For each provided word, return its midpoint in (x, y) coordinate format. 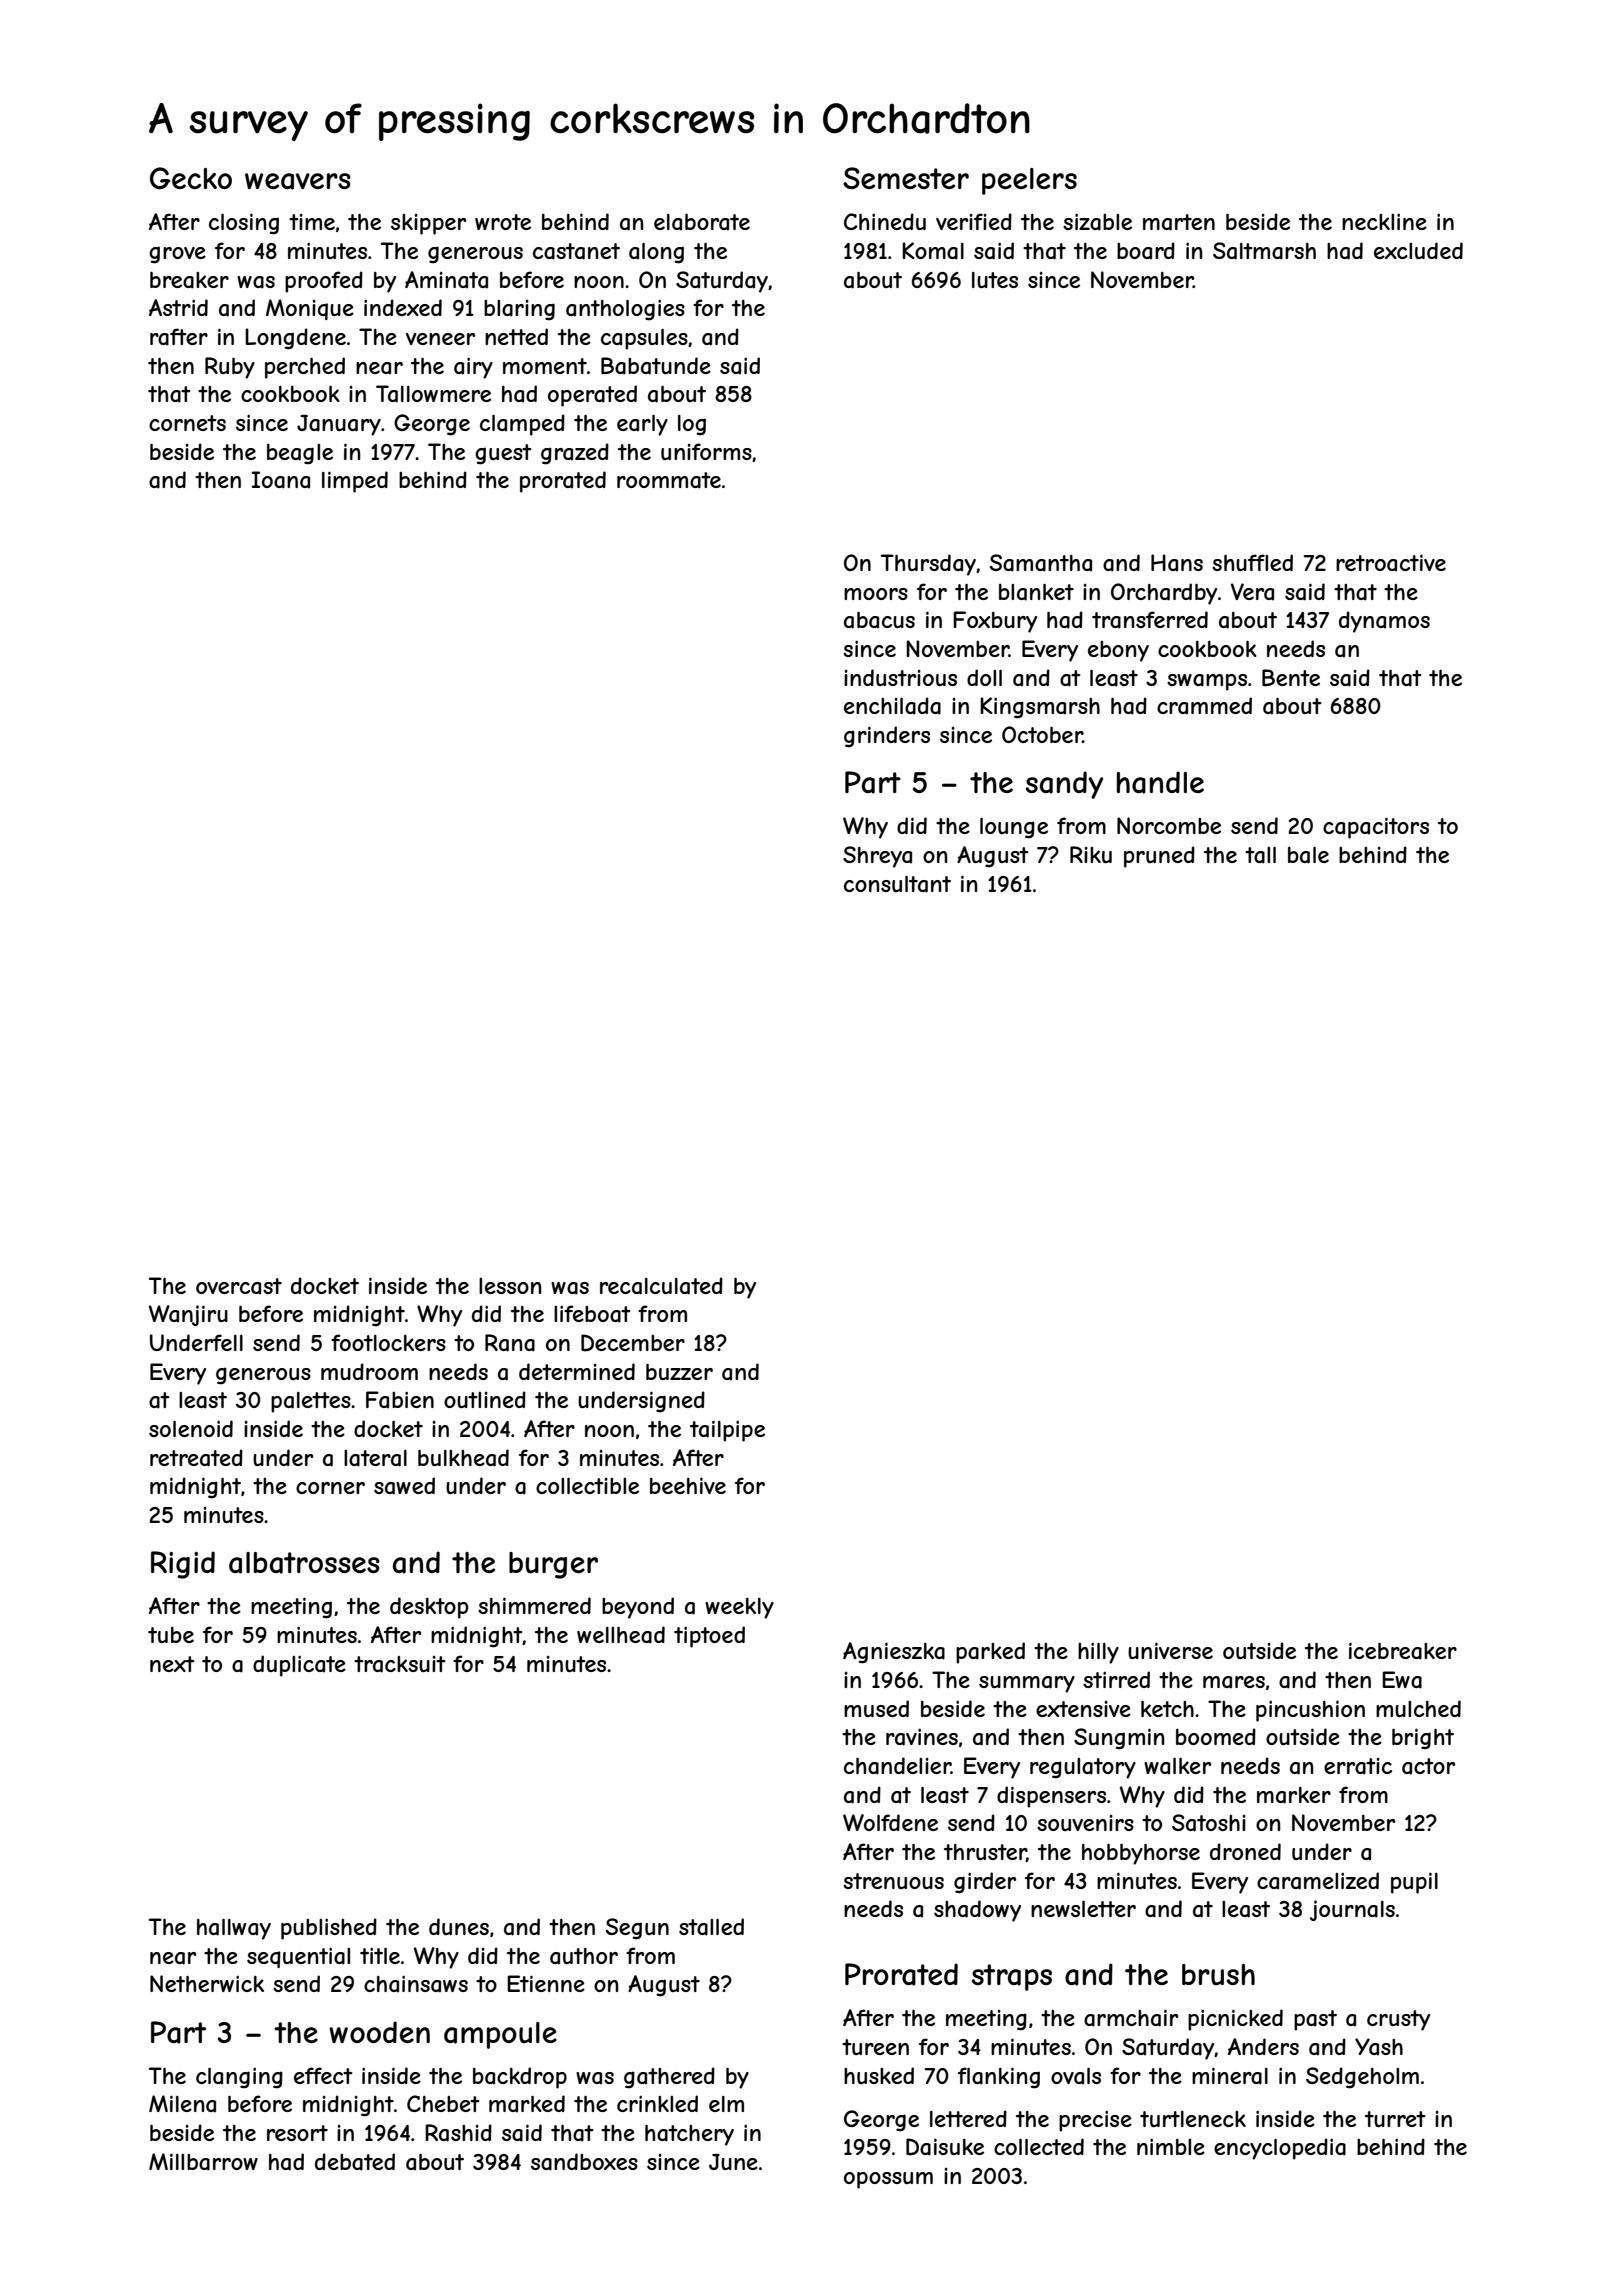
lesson (510, 1286)
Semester (906, 178)
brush (1218, 1975)
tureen (875, 2047)
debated (355, 2162)
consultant (897, 884)
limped (355, 482)
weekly (739, 1608)
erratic (1358, 1766)
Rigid (183, 1565)
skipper (428, 224)
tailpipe (727, 1431)
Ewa (1402, 1680)
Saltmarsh (1264, 251)
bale (1308, 855)
